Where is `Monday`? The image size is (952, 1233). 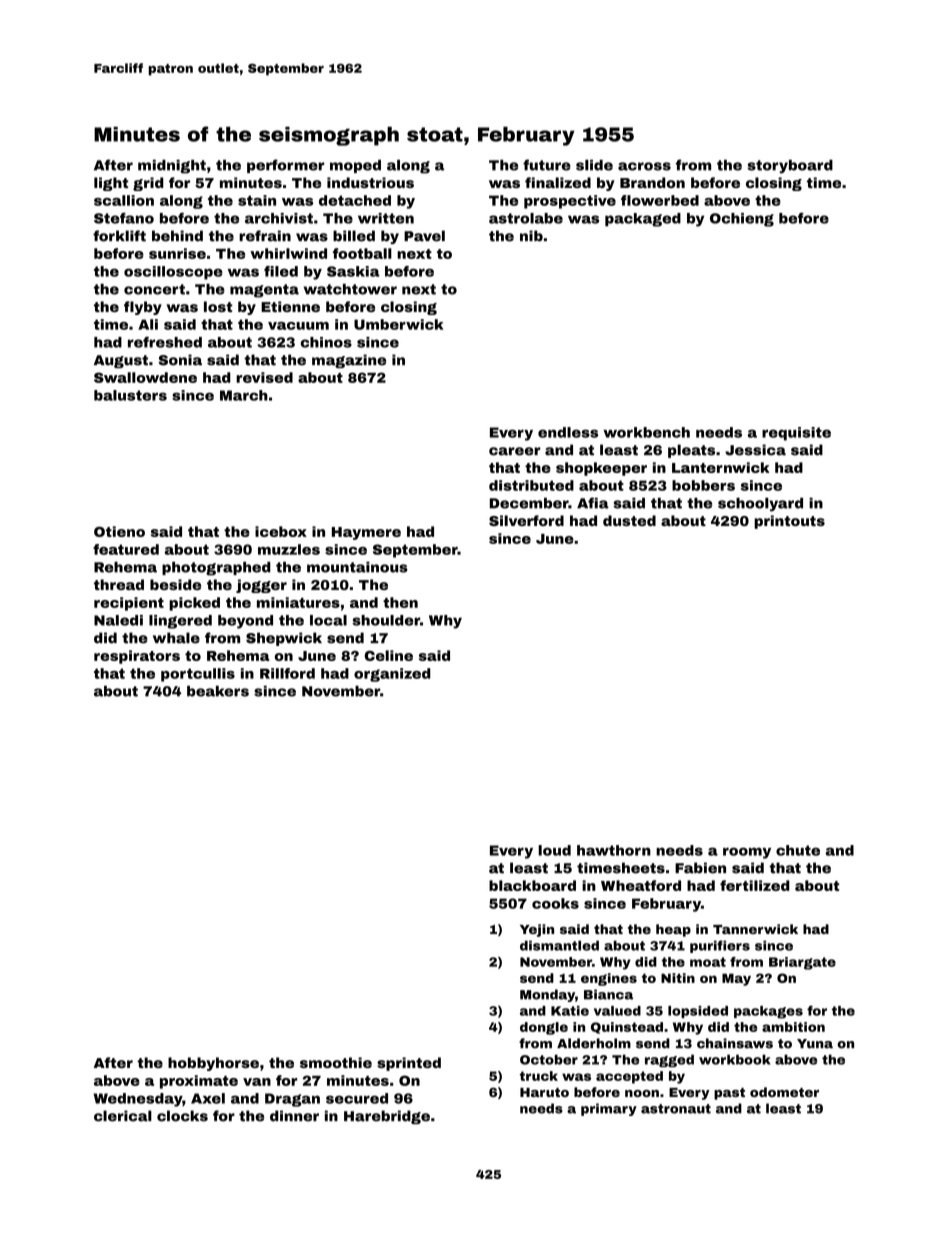 Monday is located at coordinates (547, 995).
